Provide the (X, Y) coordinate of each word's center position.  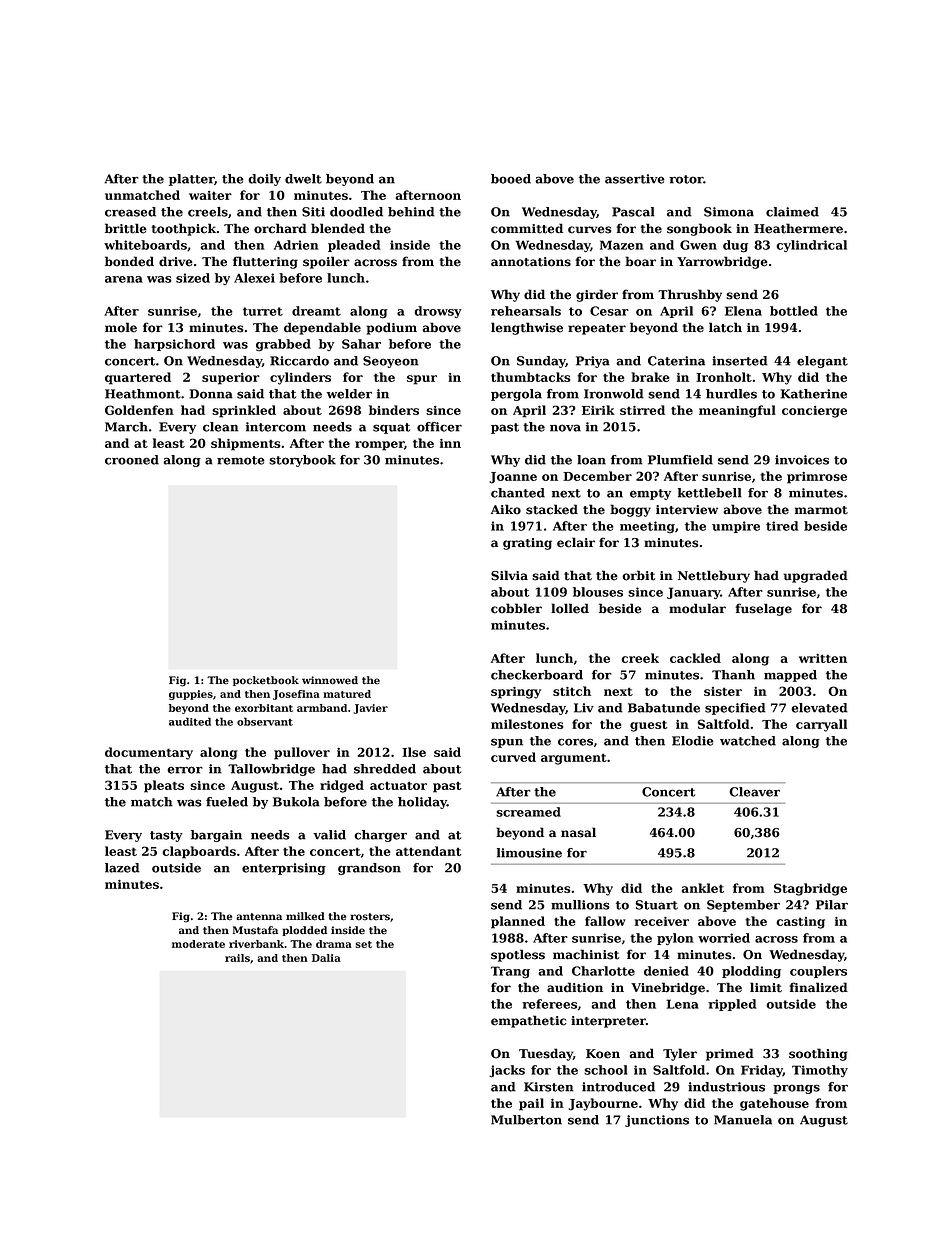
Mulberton (526, 1120)
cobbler (516, 608)
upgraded (815, 576)
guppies (191, 695)
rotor (686, 179)
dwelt (303, 179)
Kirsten (549, 1087)
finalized (818, 987)
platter (191, 180)
